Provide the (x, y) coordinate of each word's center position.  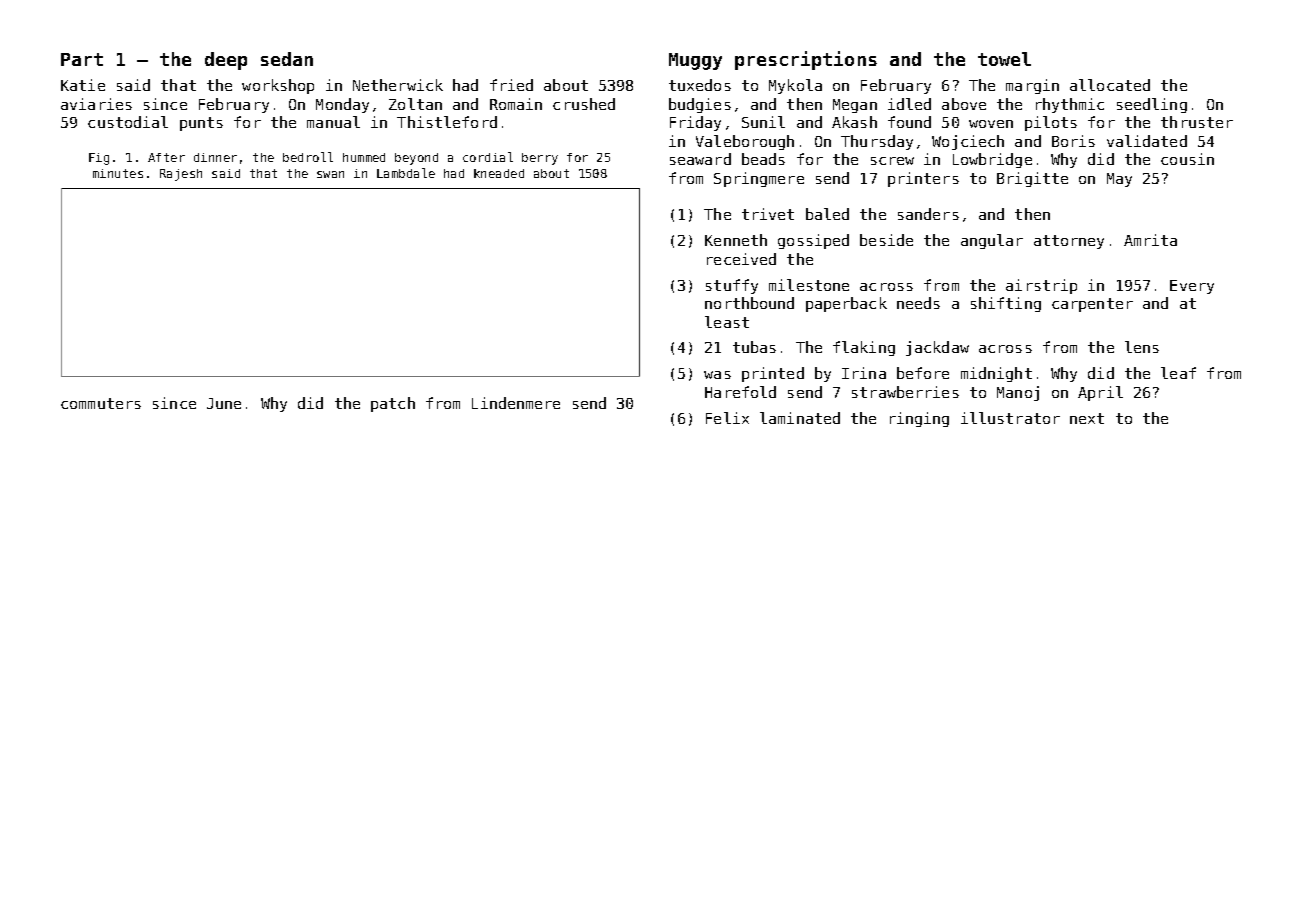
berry (540, 159)
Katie (83, 85)
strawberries (905, 392)
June (224, 403)
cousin (1187, 159)
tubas (754, 347)
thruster (1197, 122)
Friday (695, 123)
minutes (118, 173)
